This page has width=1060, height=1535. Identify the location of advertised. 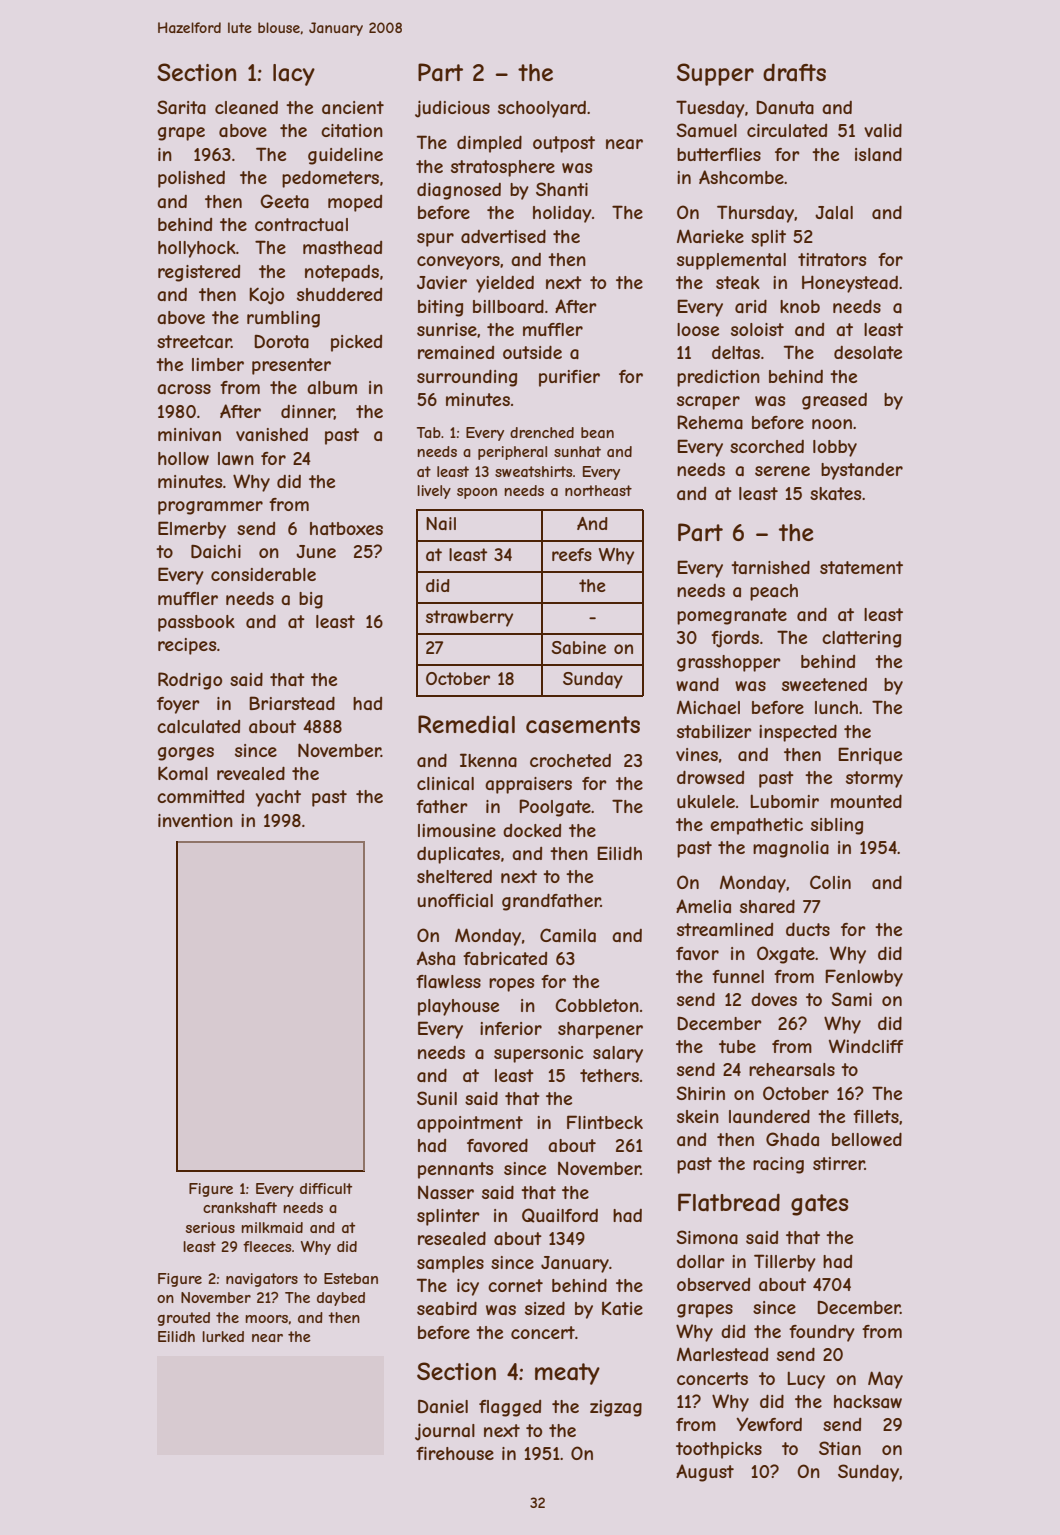
(503, 236).
